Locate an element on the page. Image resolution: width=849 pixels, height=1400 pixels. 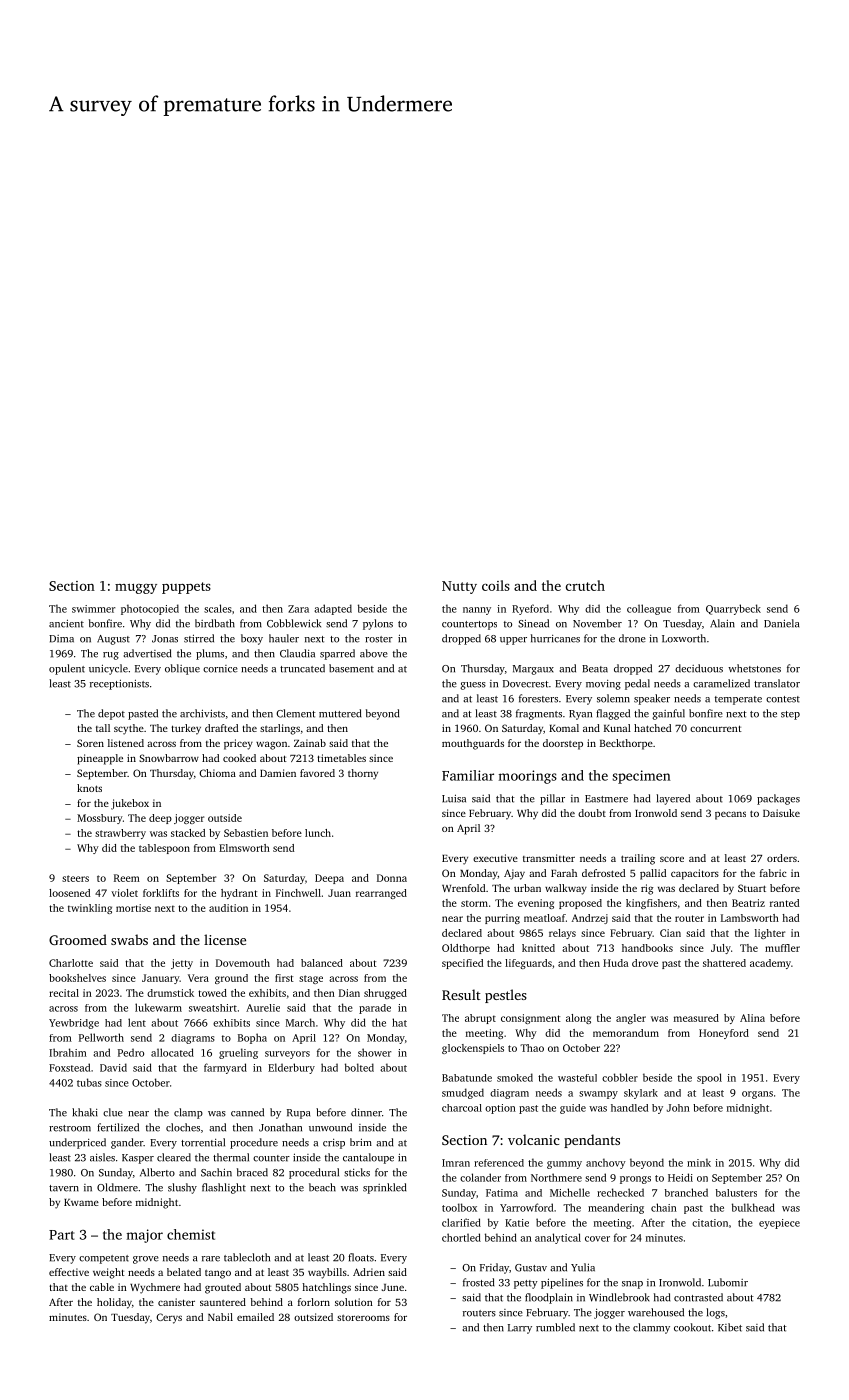
grueling is located at coordinates (238, 1053).
